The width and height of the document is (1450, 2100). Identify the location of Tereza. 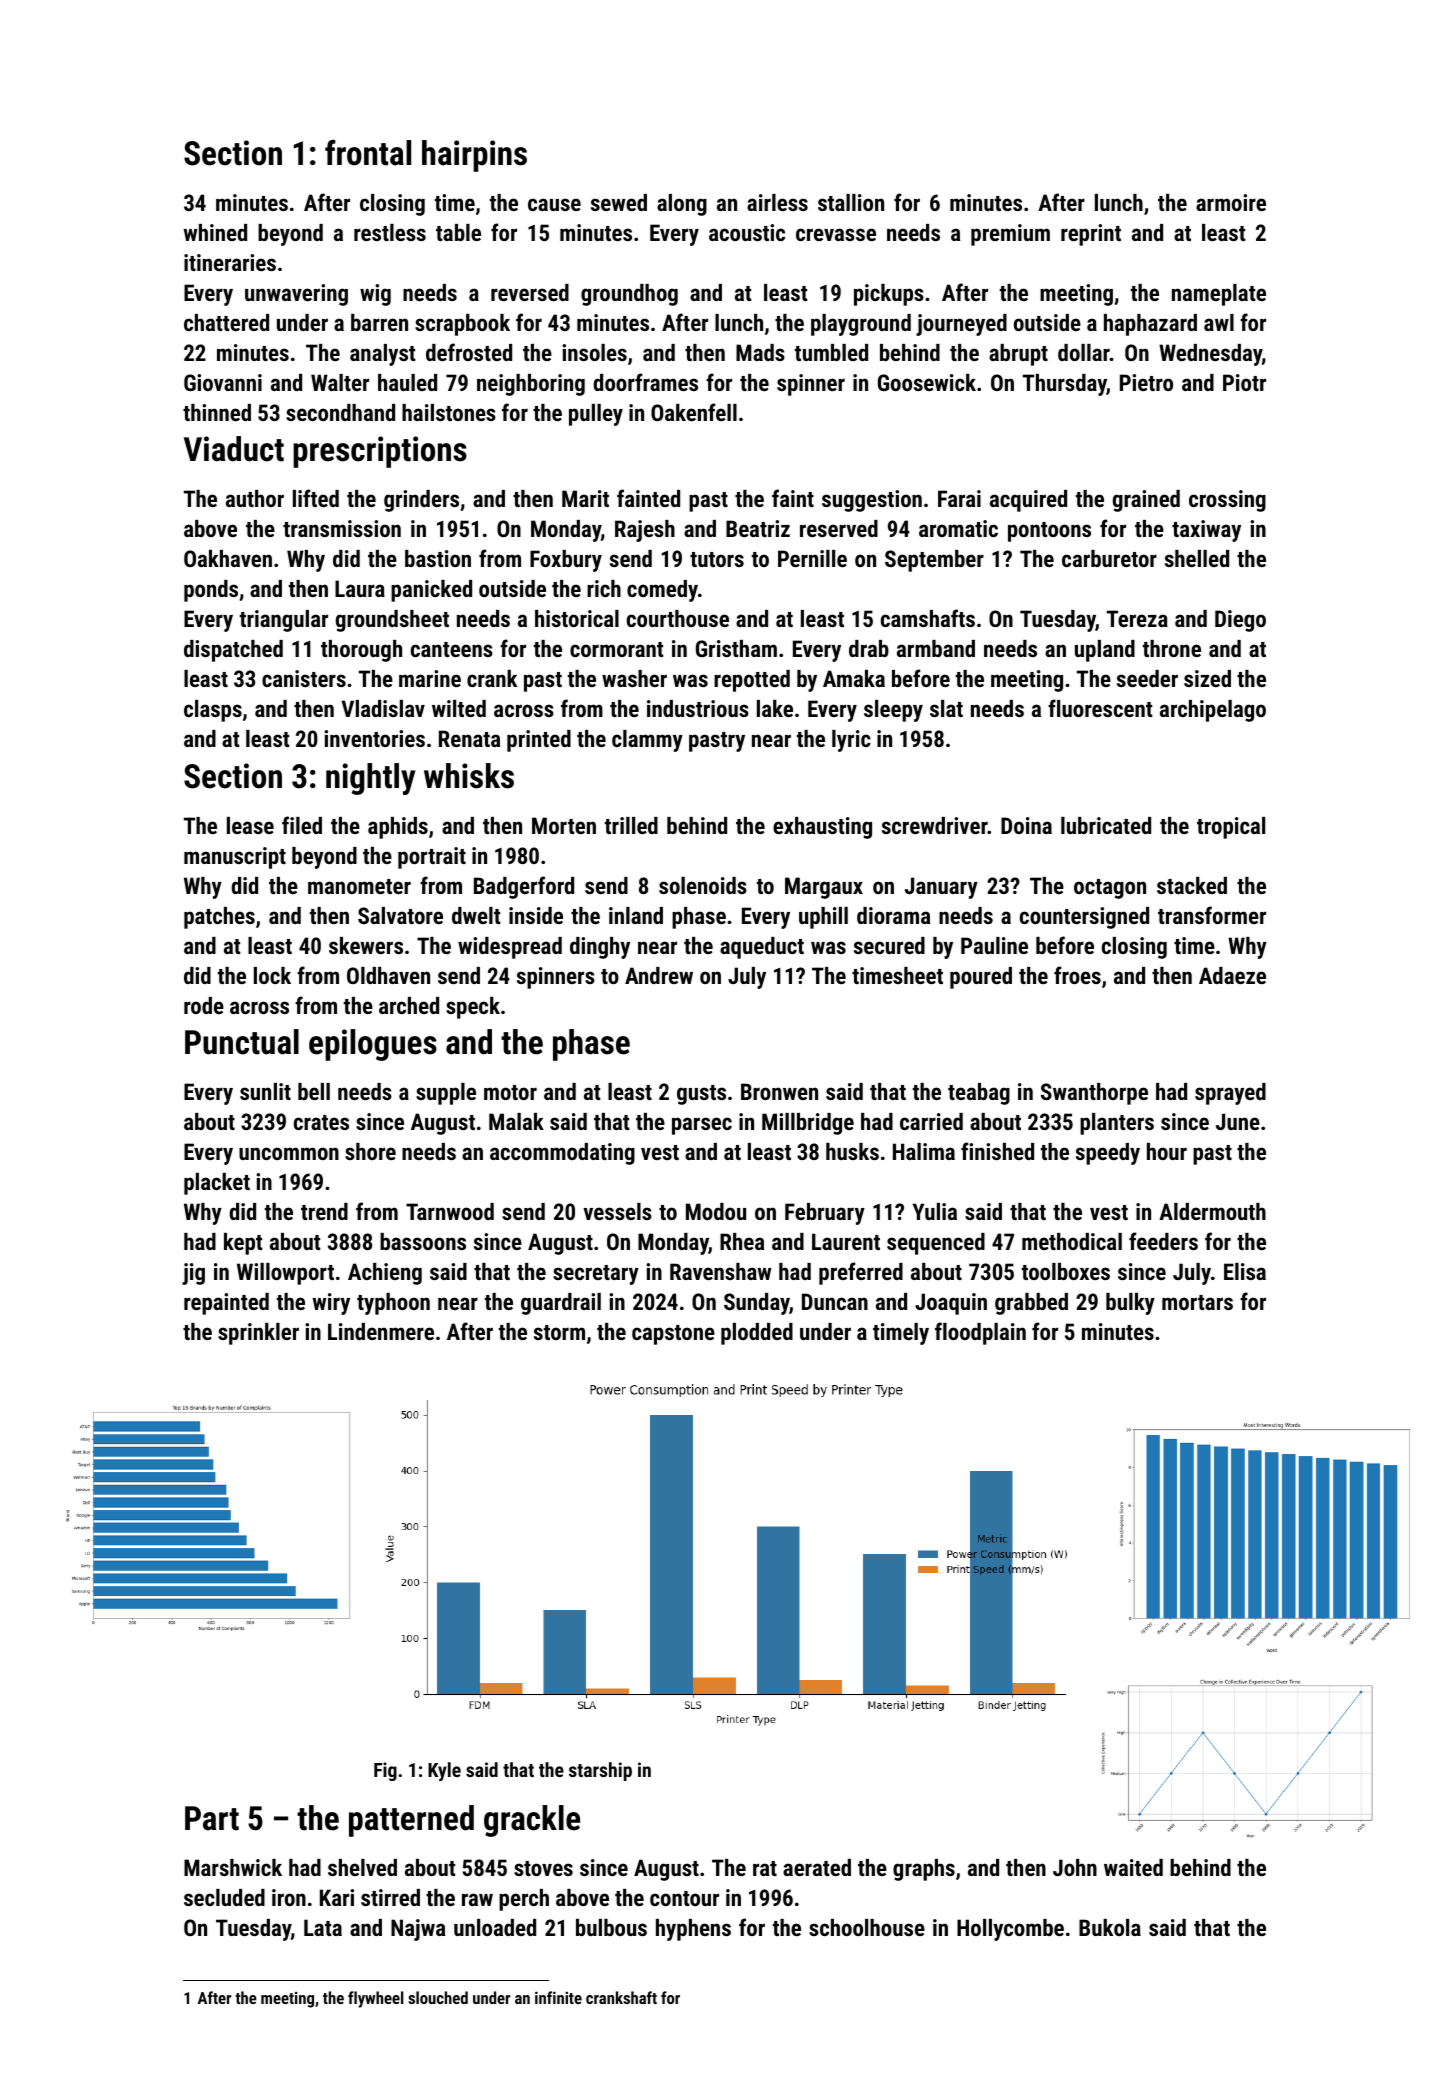
(1137, 618).
